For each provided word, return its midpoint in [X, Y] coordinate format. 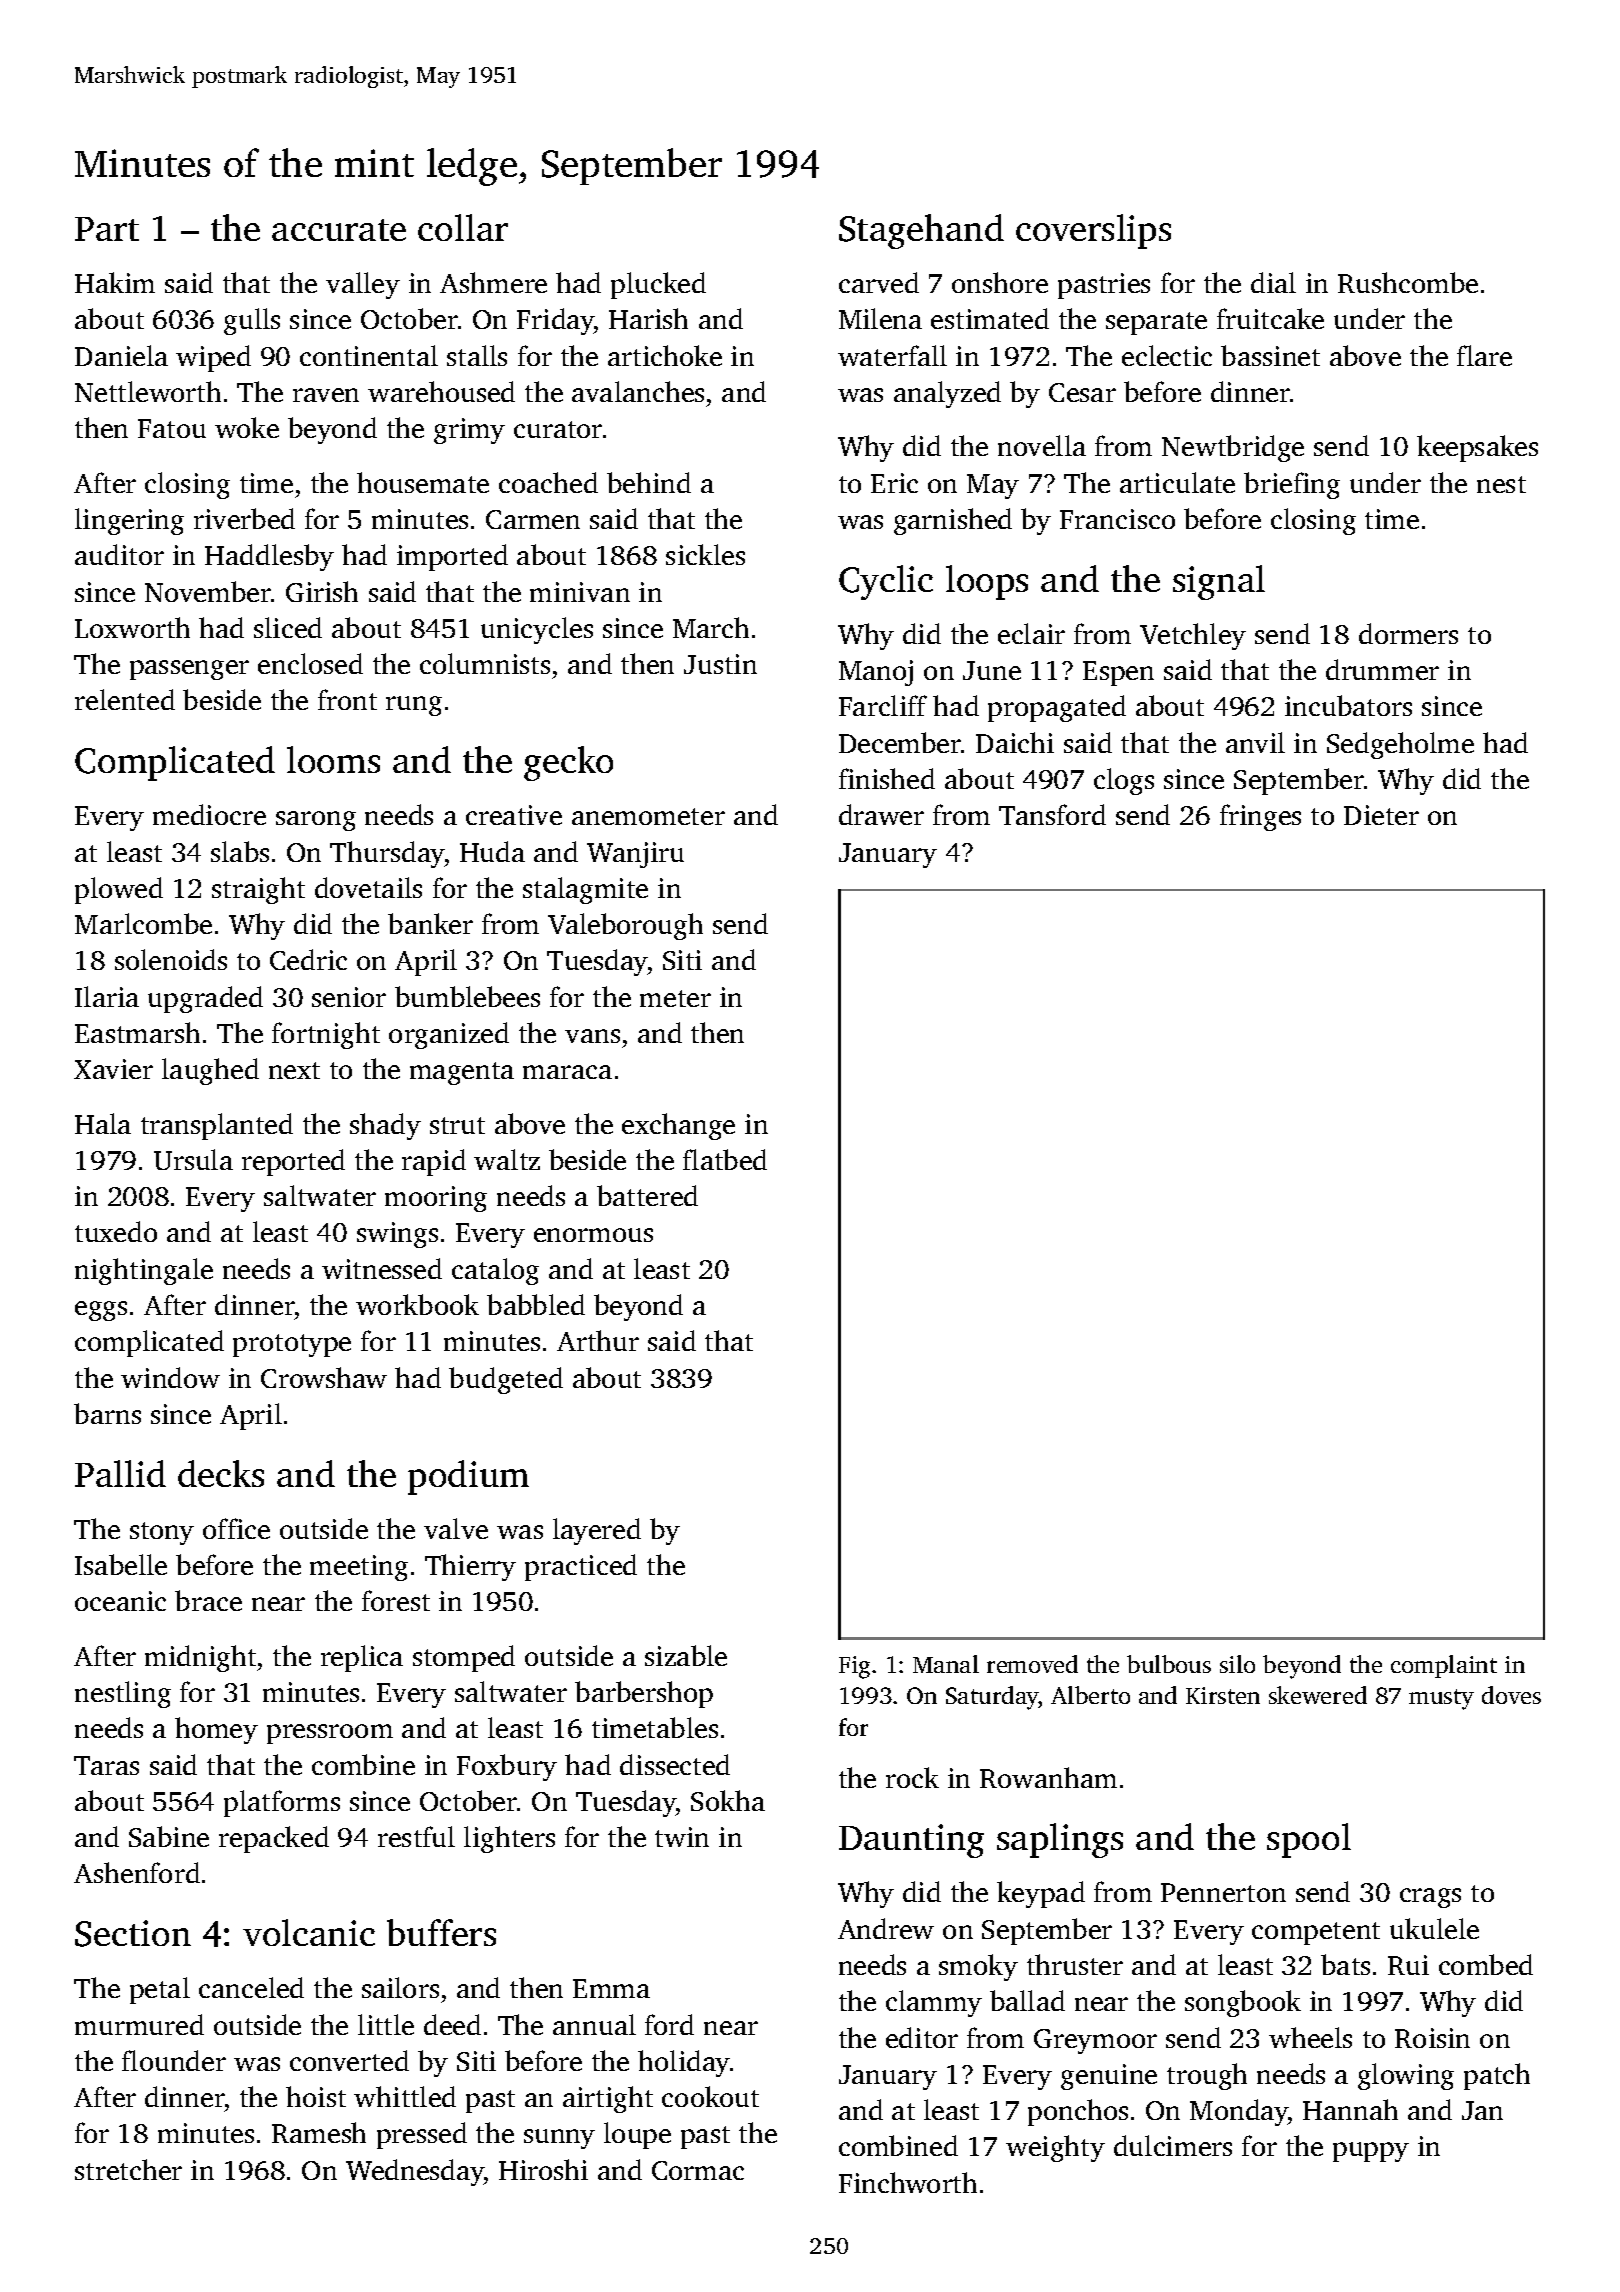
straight [258, 890]
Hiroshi [543, 2169]
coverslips [1093, 231]
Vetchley [1193, 636]
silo [1237, 1664]
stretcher [128, 2169]
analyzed [947, 394]
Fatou [172, 428]
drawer [881, 814]
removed [1032, 1664]
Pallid [120, 1473]
